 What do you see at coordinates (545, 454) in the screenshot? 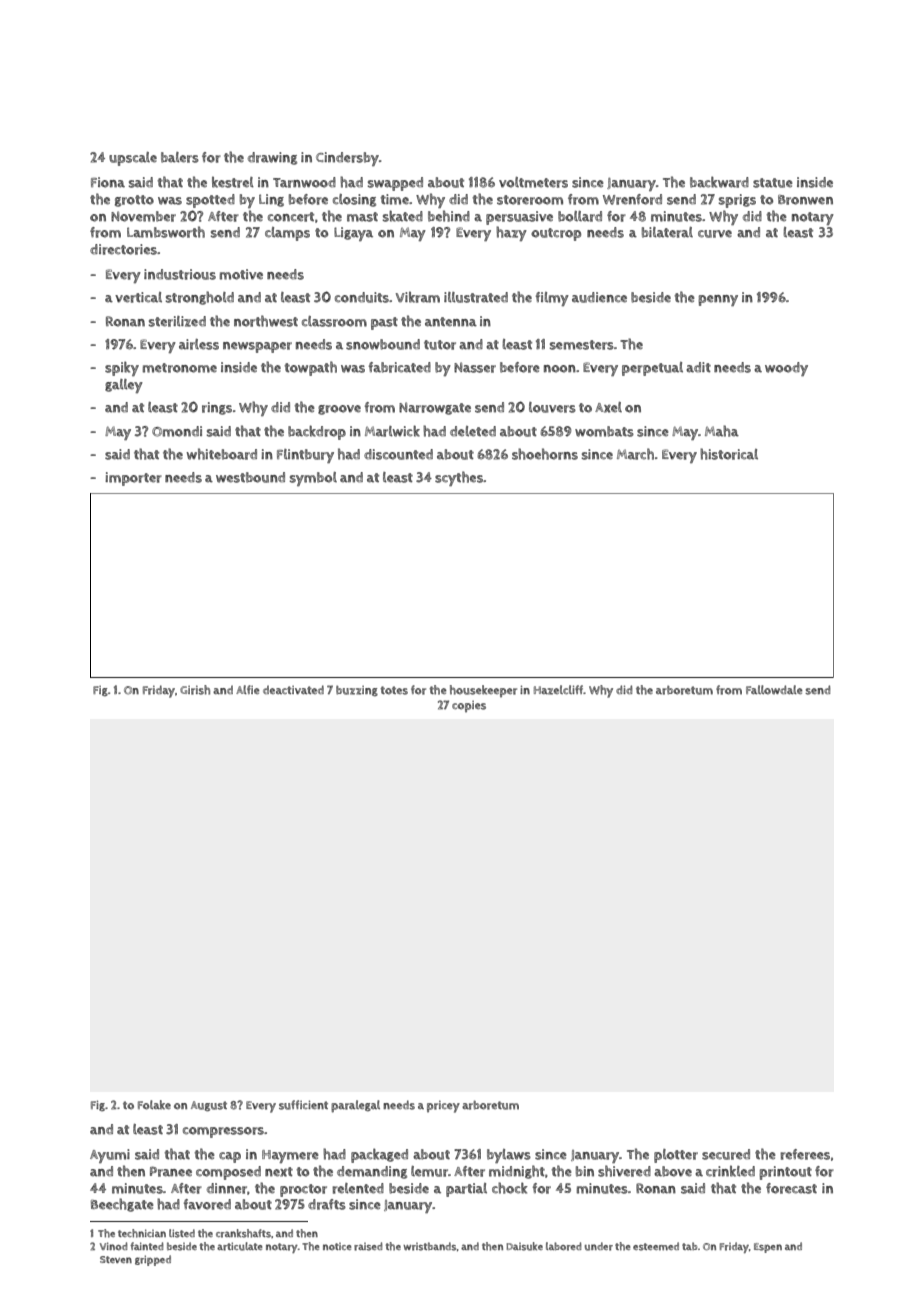
I see `shoehorns` at bounding box center [545, 454].
